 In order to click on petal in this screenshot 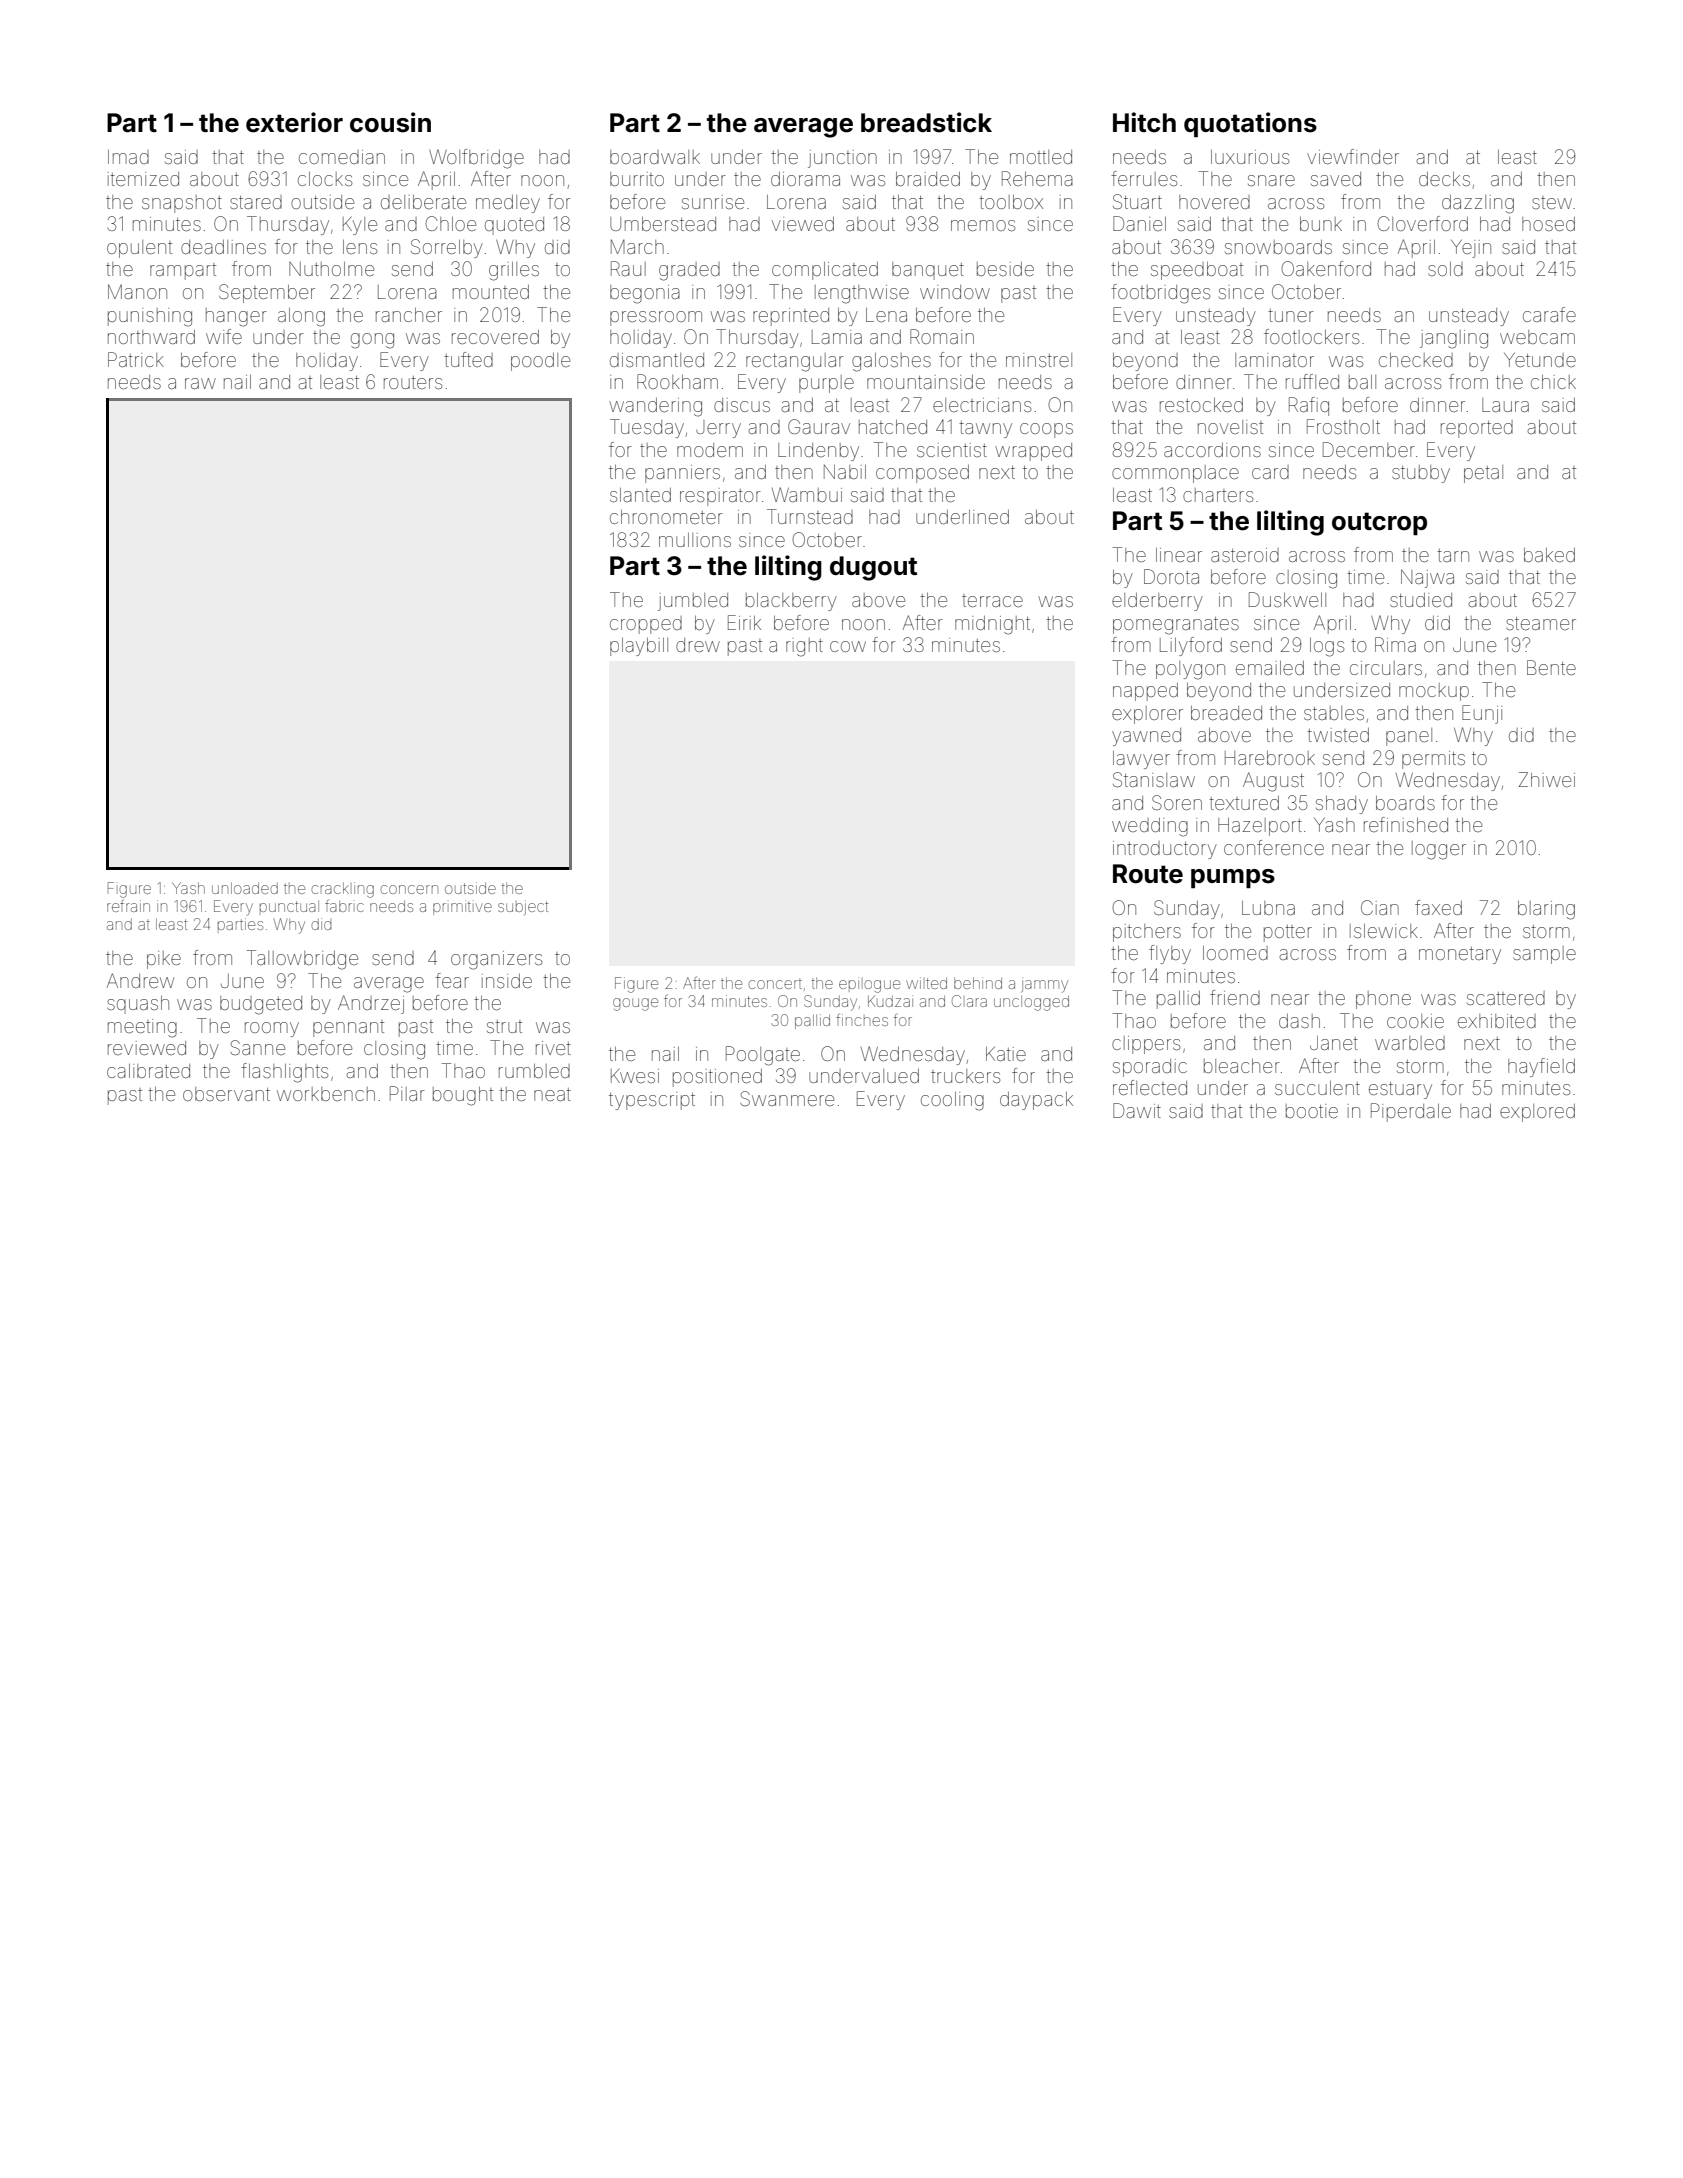, I will do `click(1483, 474)`.
